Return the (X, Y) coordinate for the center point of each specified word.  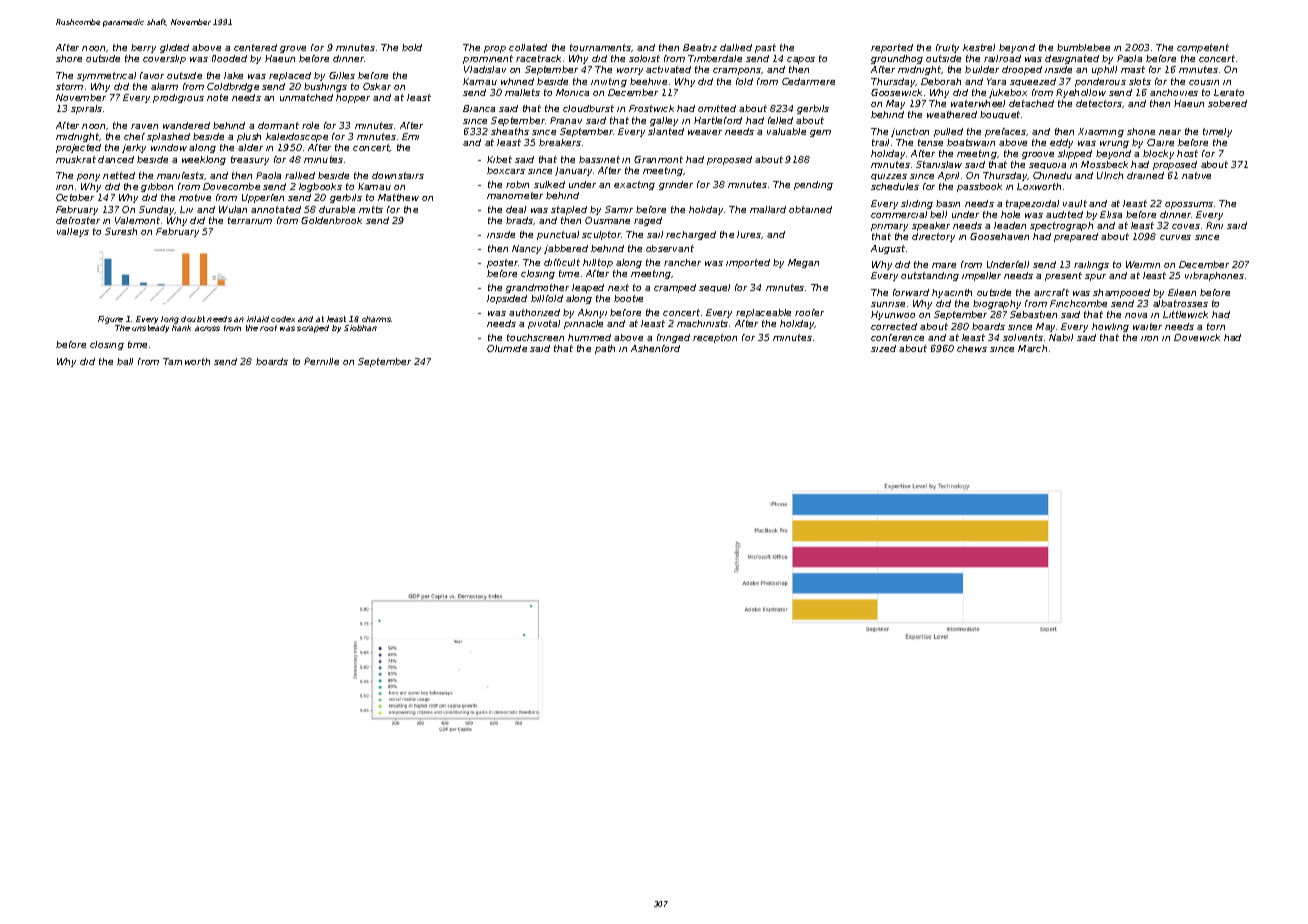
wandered (186, 125)
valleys (73, 232)
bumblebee (1083, 47)
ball (125, 361)
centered (255, 47)
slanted (666, 131)
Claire (1160, 142)
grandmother (537, 288)
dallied (736, 47)
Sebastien (1033, 314)
